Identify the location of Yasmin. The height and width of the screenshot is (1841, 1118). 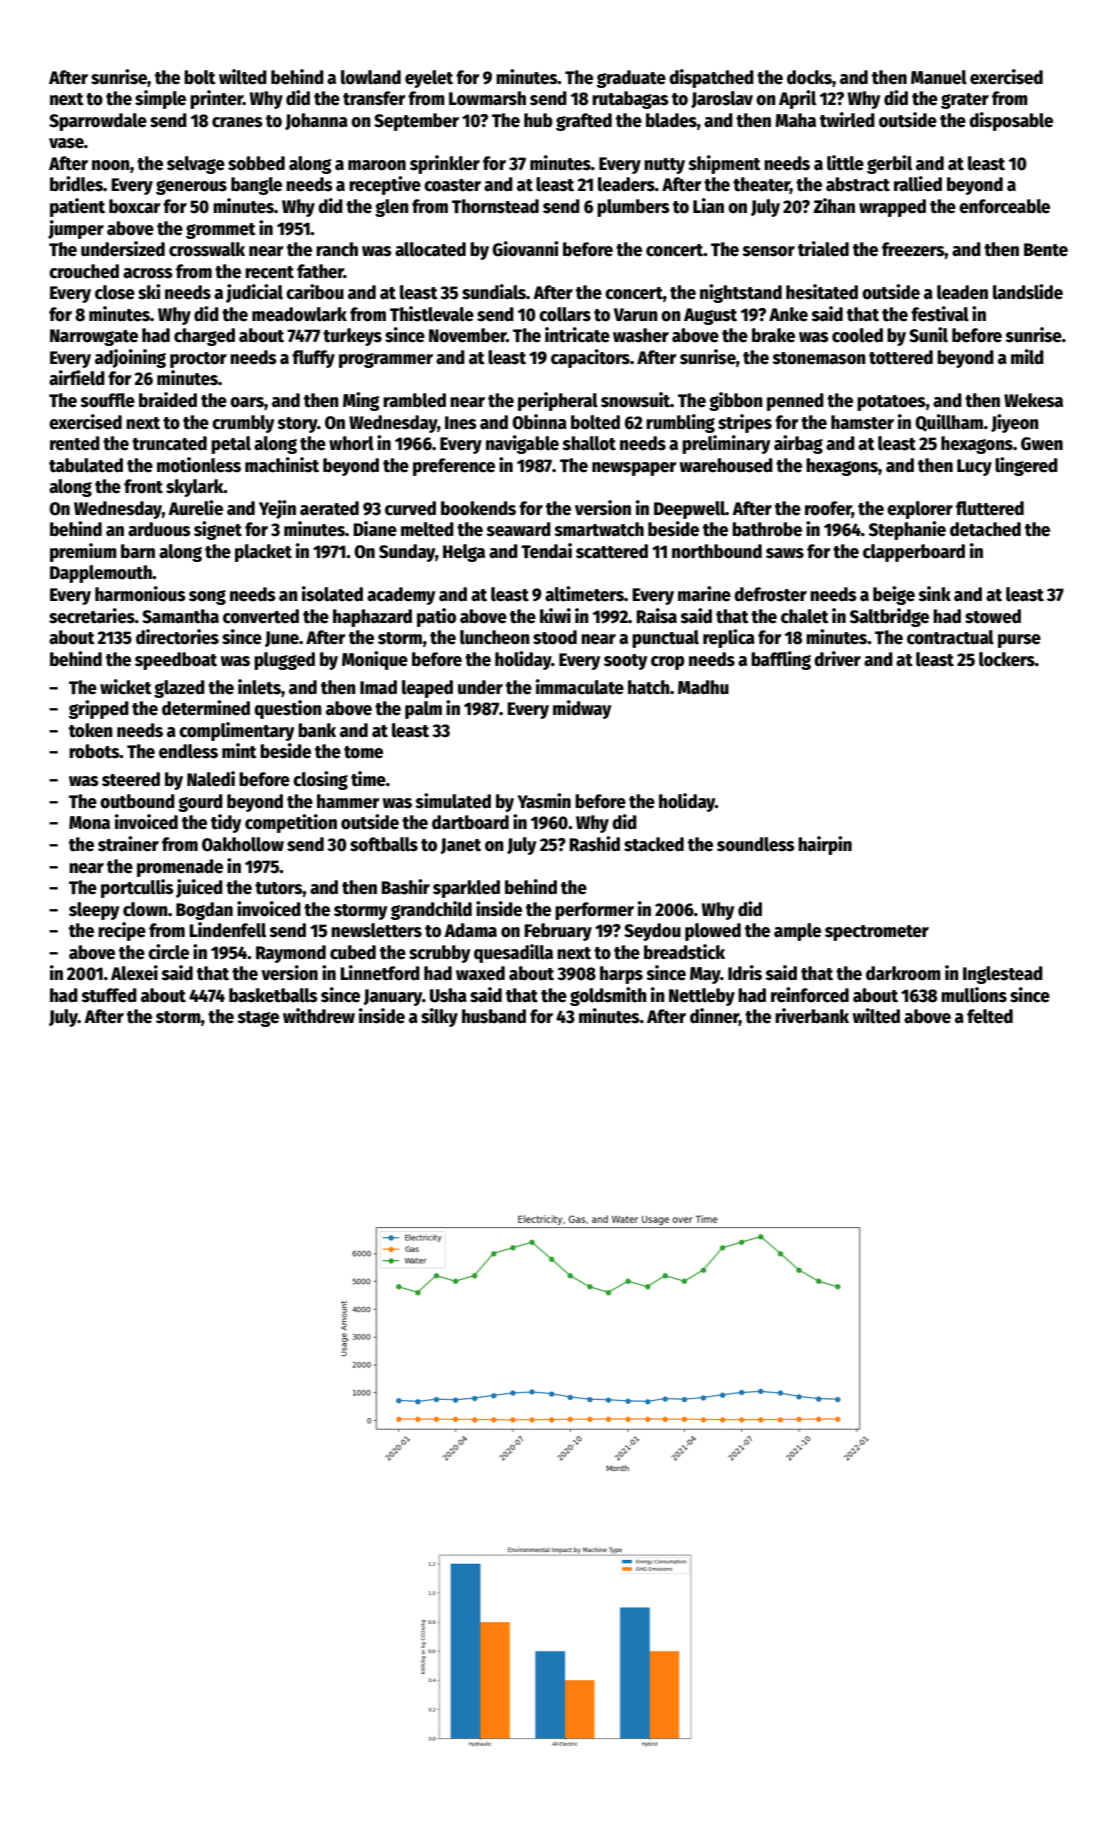
(544, 801).
